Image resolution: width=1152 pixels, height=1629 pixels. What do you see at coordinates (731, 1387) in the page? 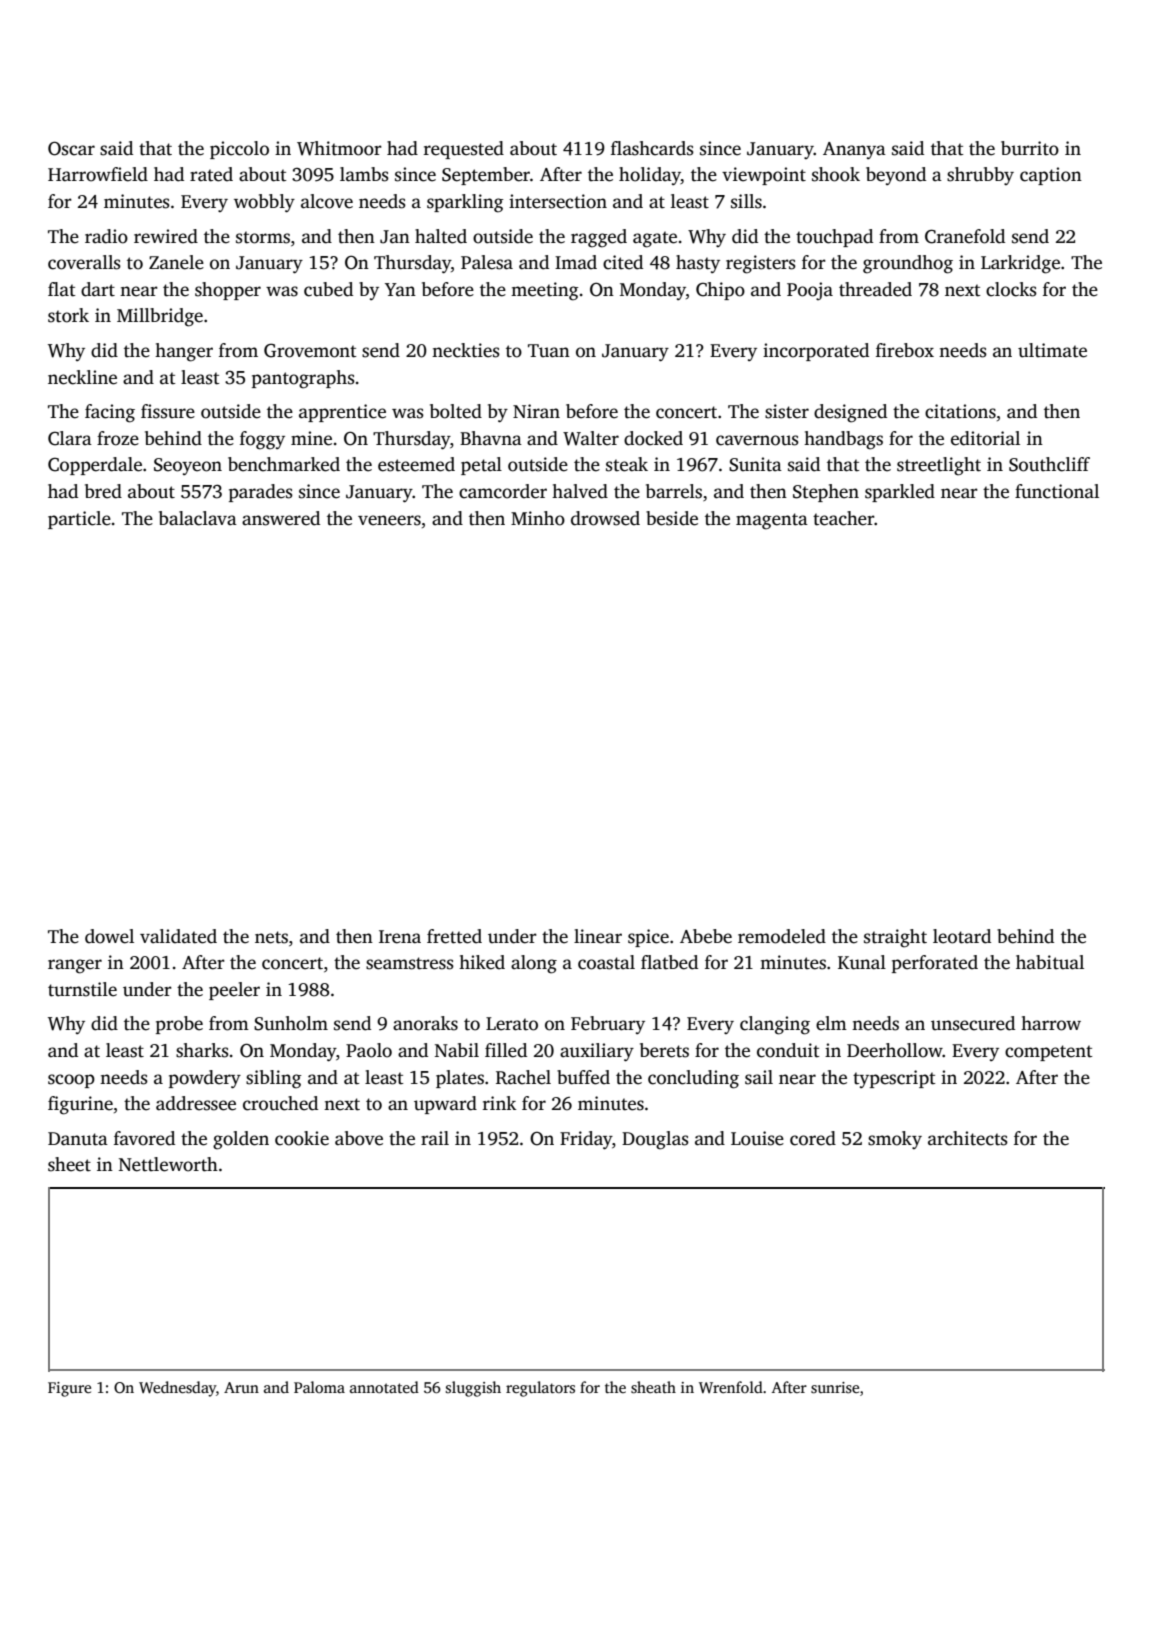
I see `Wrenfold` at bounding box center [731, 1387].
